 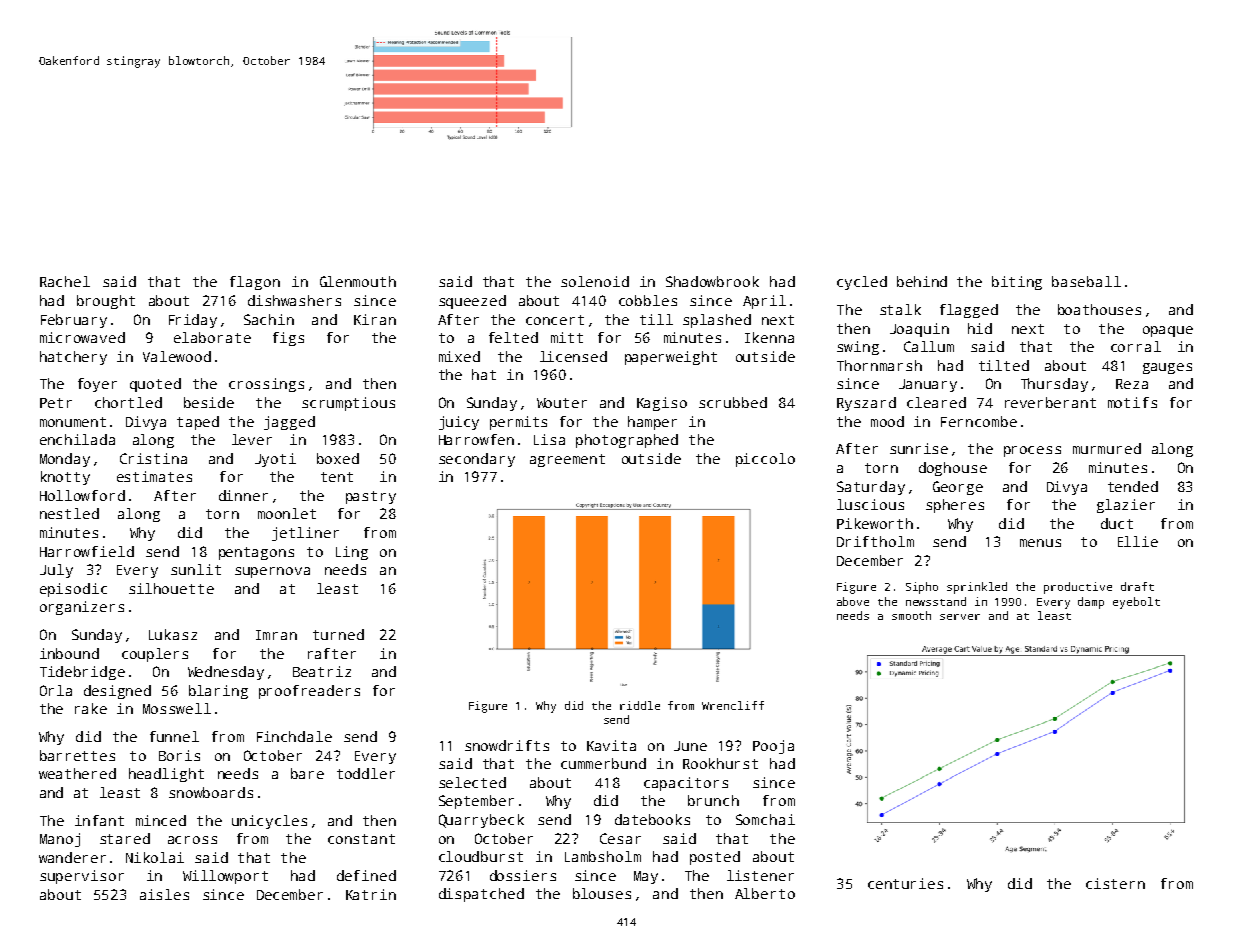 I want to click on gauges, so click(x=1167, y=368).
